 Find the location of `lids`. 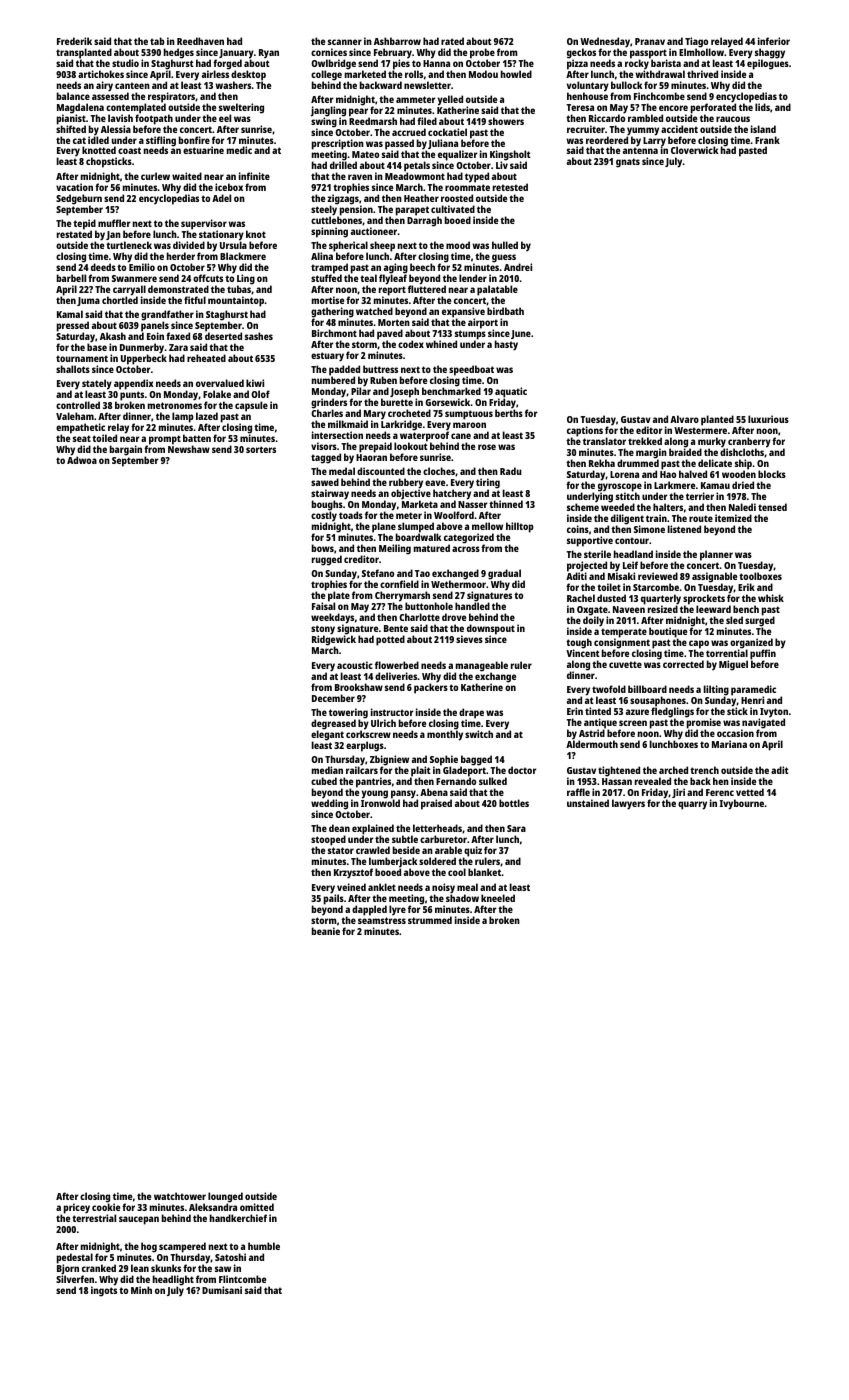

lids is located at coordinates (762, 107).
